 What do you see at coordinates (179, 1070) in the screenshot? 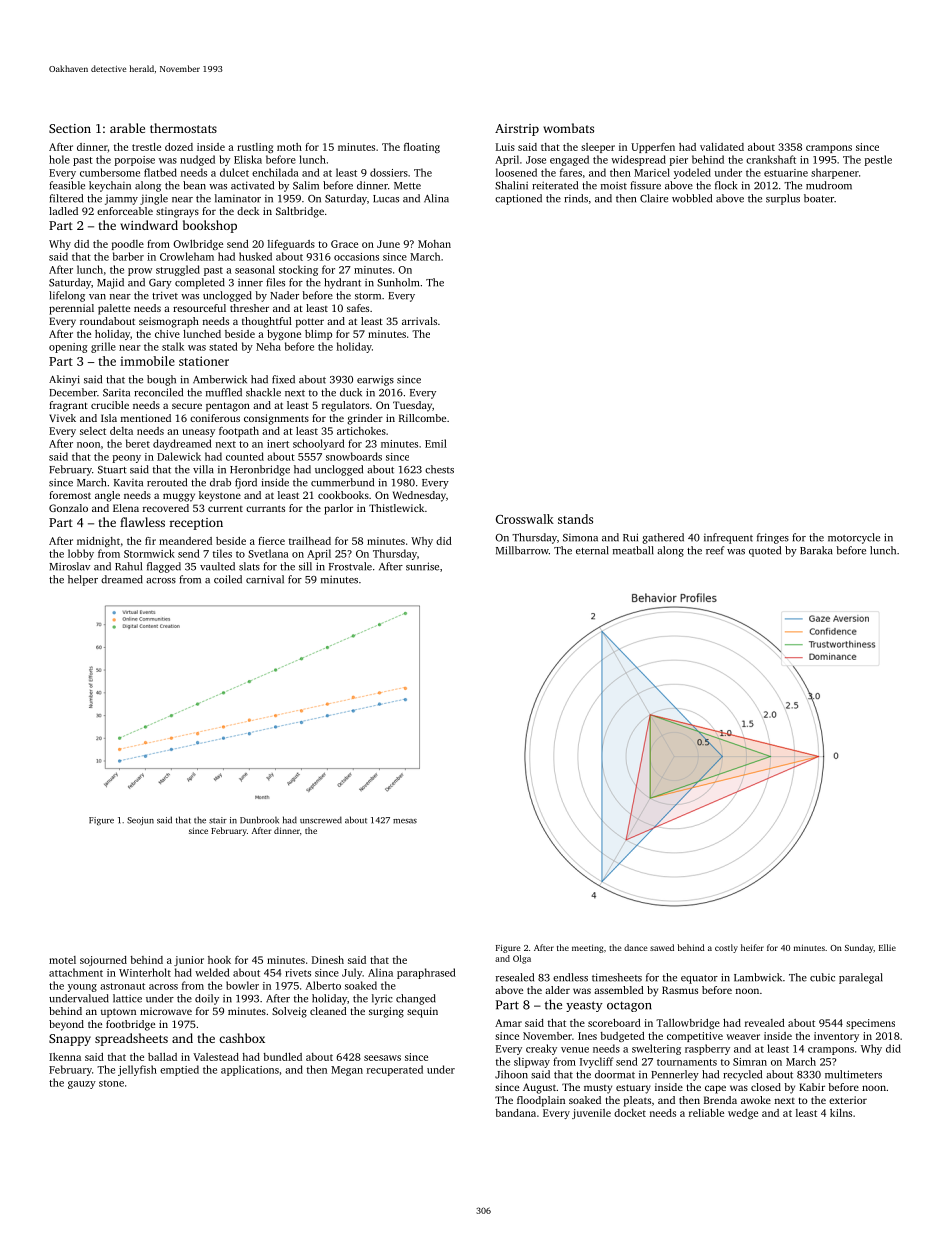
I see `emptied` at bounding box center [179, 1070].
